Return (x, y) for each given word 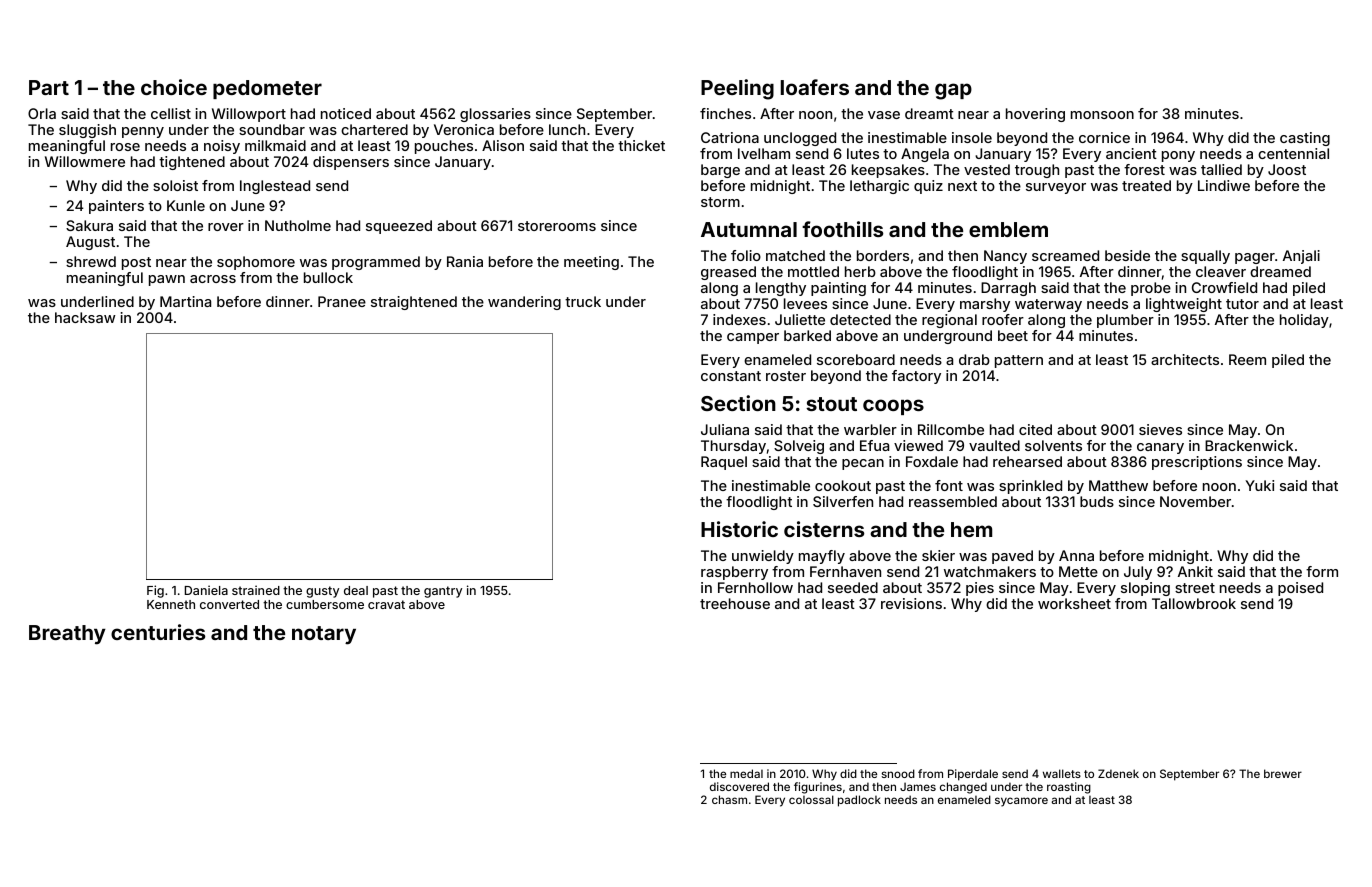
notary (324, 635)
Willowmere (85, 161)
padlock (859, 801)
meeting (591, 263)
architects (1185, 359)
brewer (1283, 773)
